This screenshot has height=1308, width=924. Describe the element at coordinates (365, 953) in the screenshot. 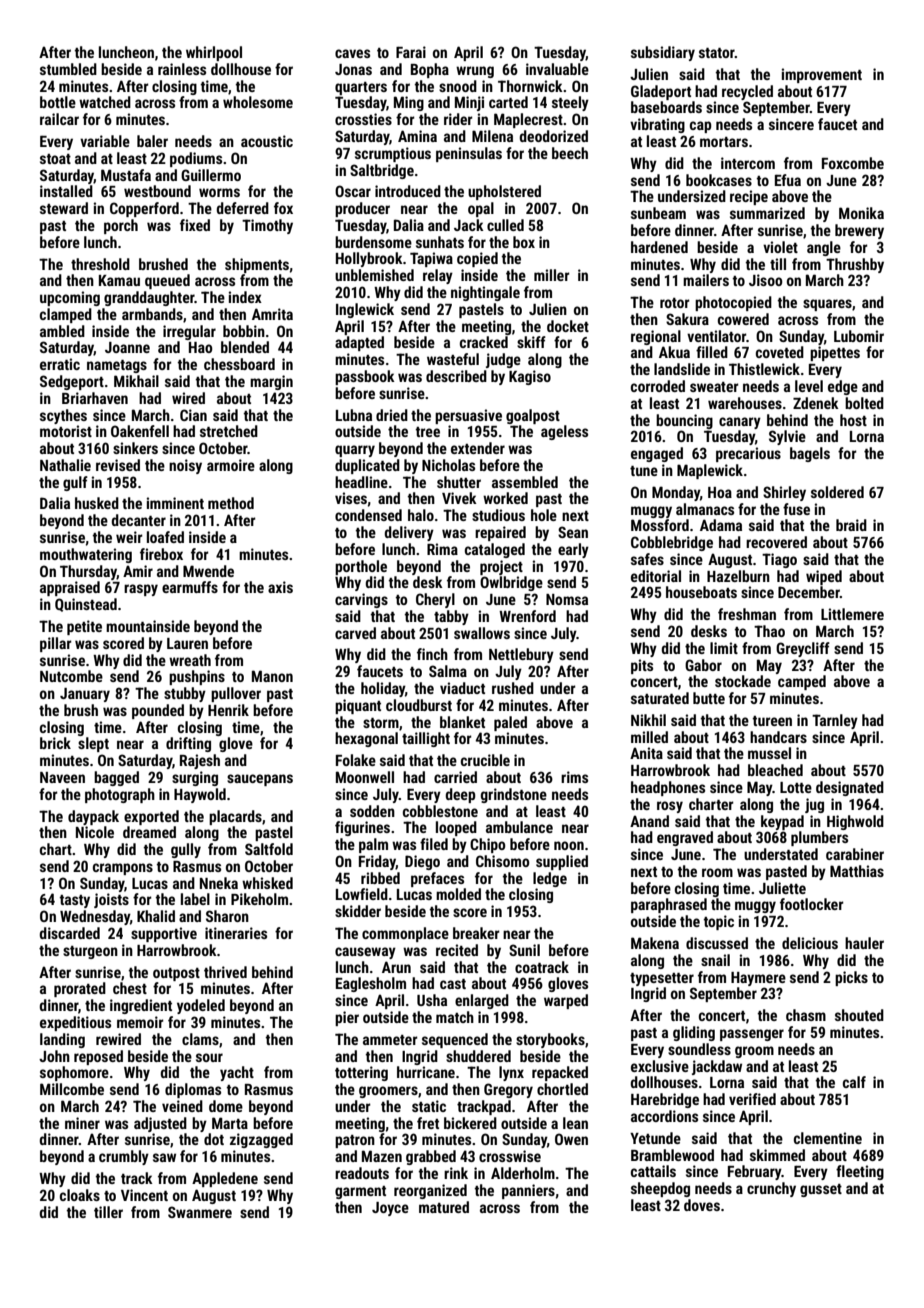

I see `causeway` at that location.
